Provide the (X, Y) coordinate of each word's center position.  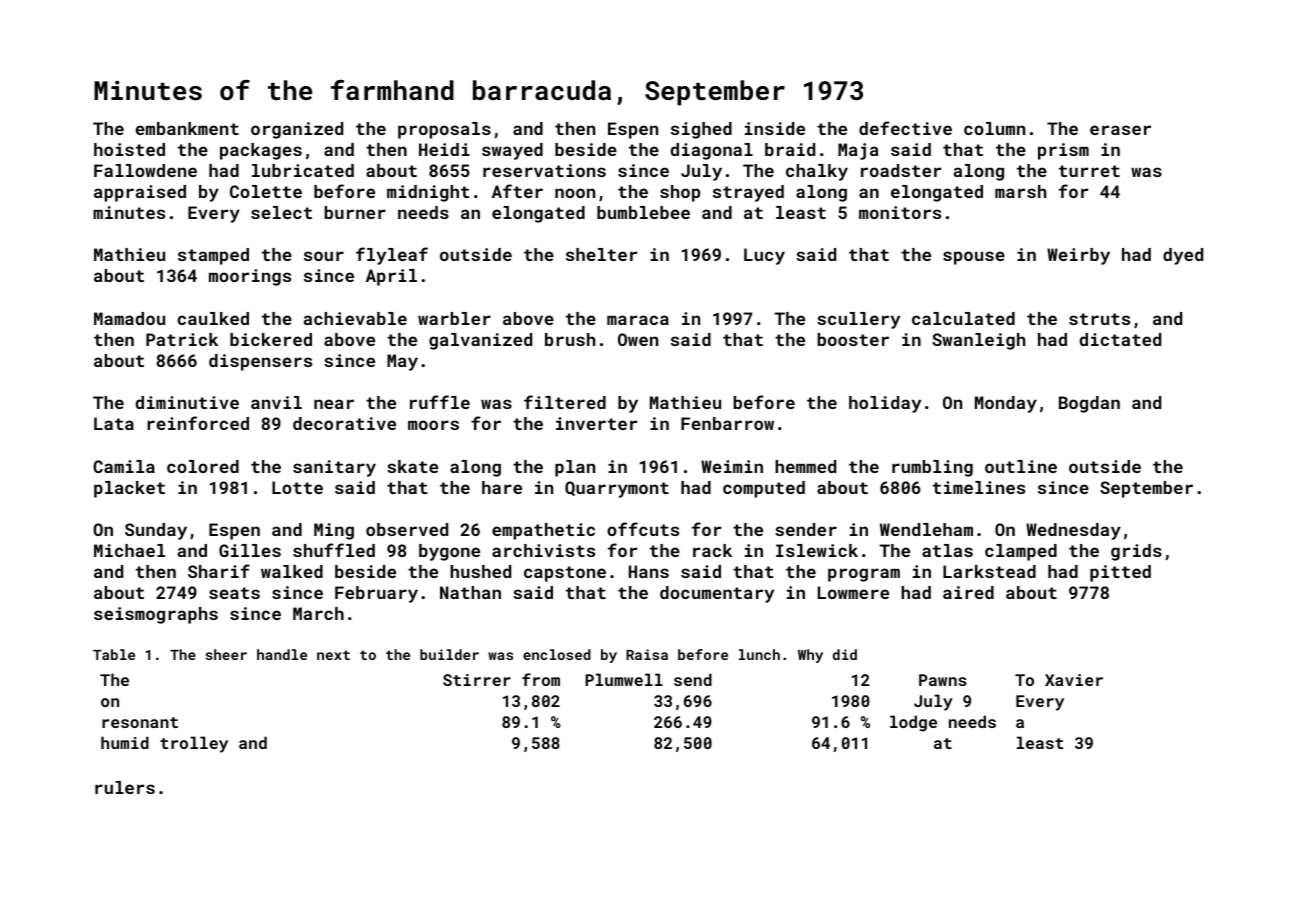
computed (764, 489)
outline (1021, 466)
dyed (1183, 256)
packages (261, 151)
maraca (638, 320)
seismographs (156, 615)
